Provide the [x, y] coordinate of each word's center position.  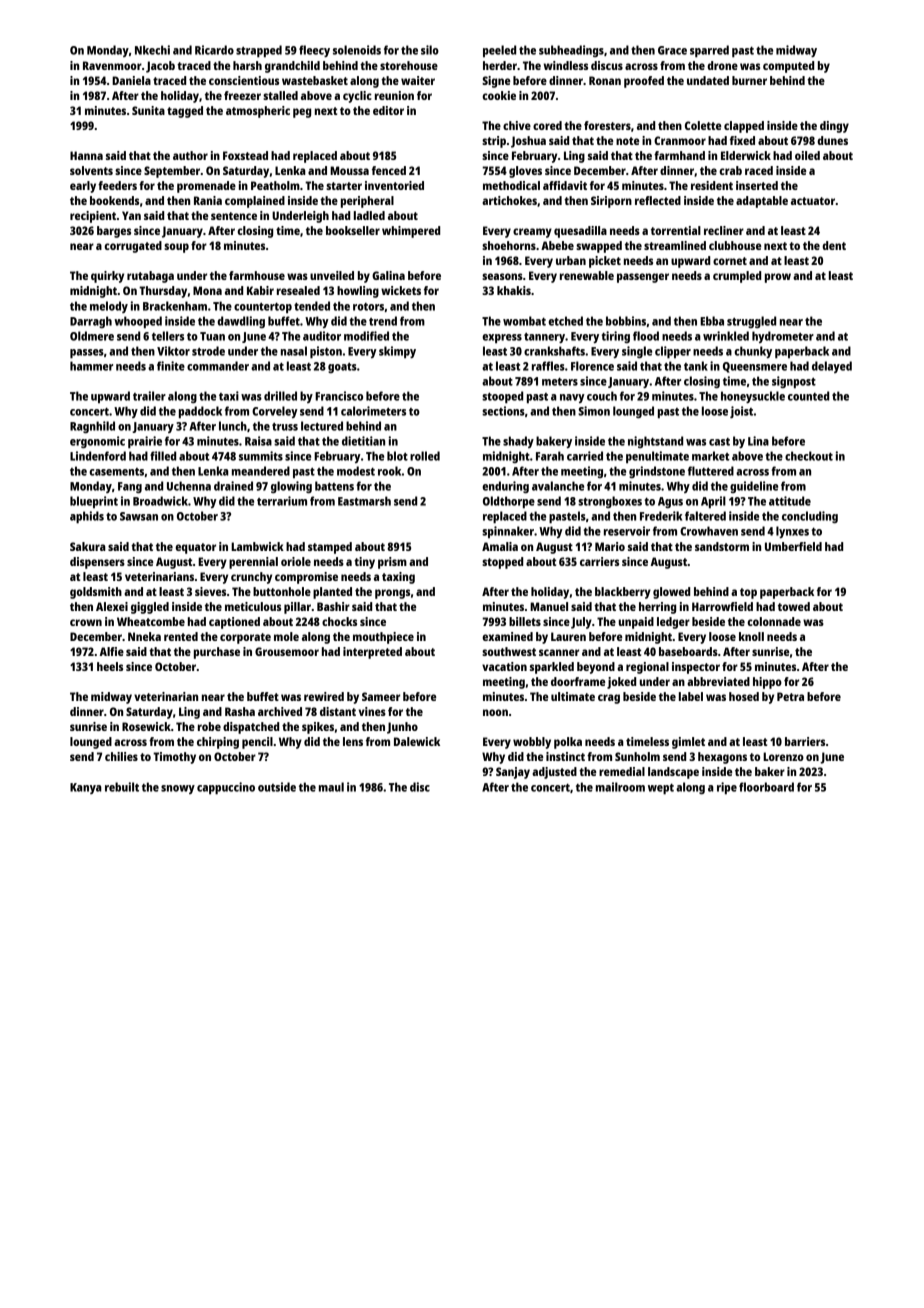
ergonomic [97, 442]
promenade [206, 187]
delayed [832, 367]
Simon [594, 411]
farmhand [679, 155]
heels [110, 666]
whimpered [411, 232]
